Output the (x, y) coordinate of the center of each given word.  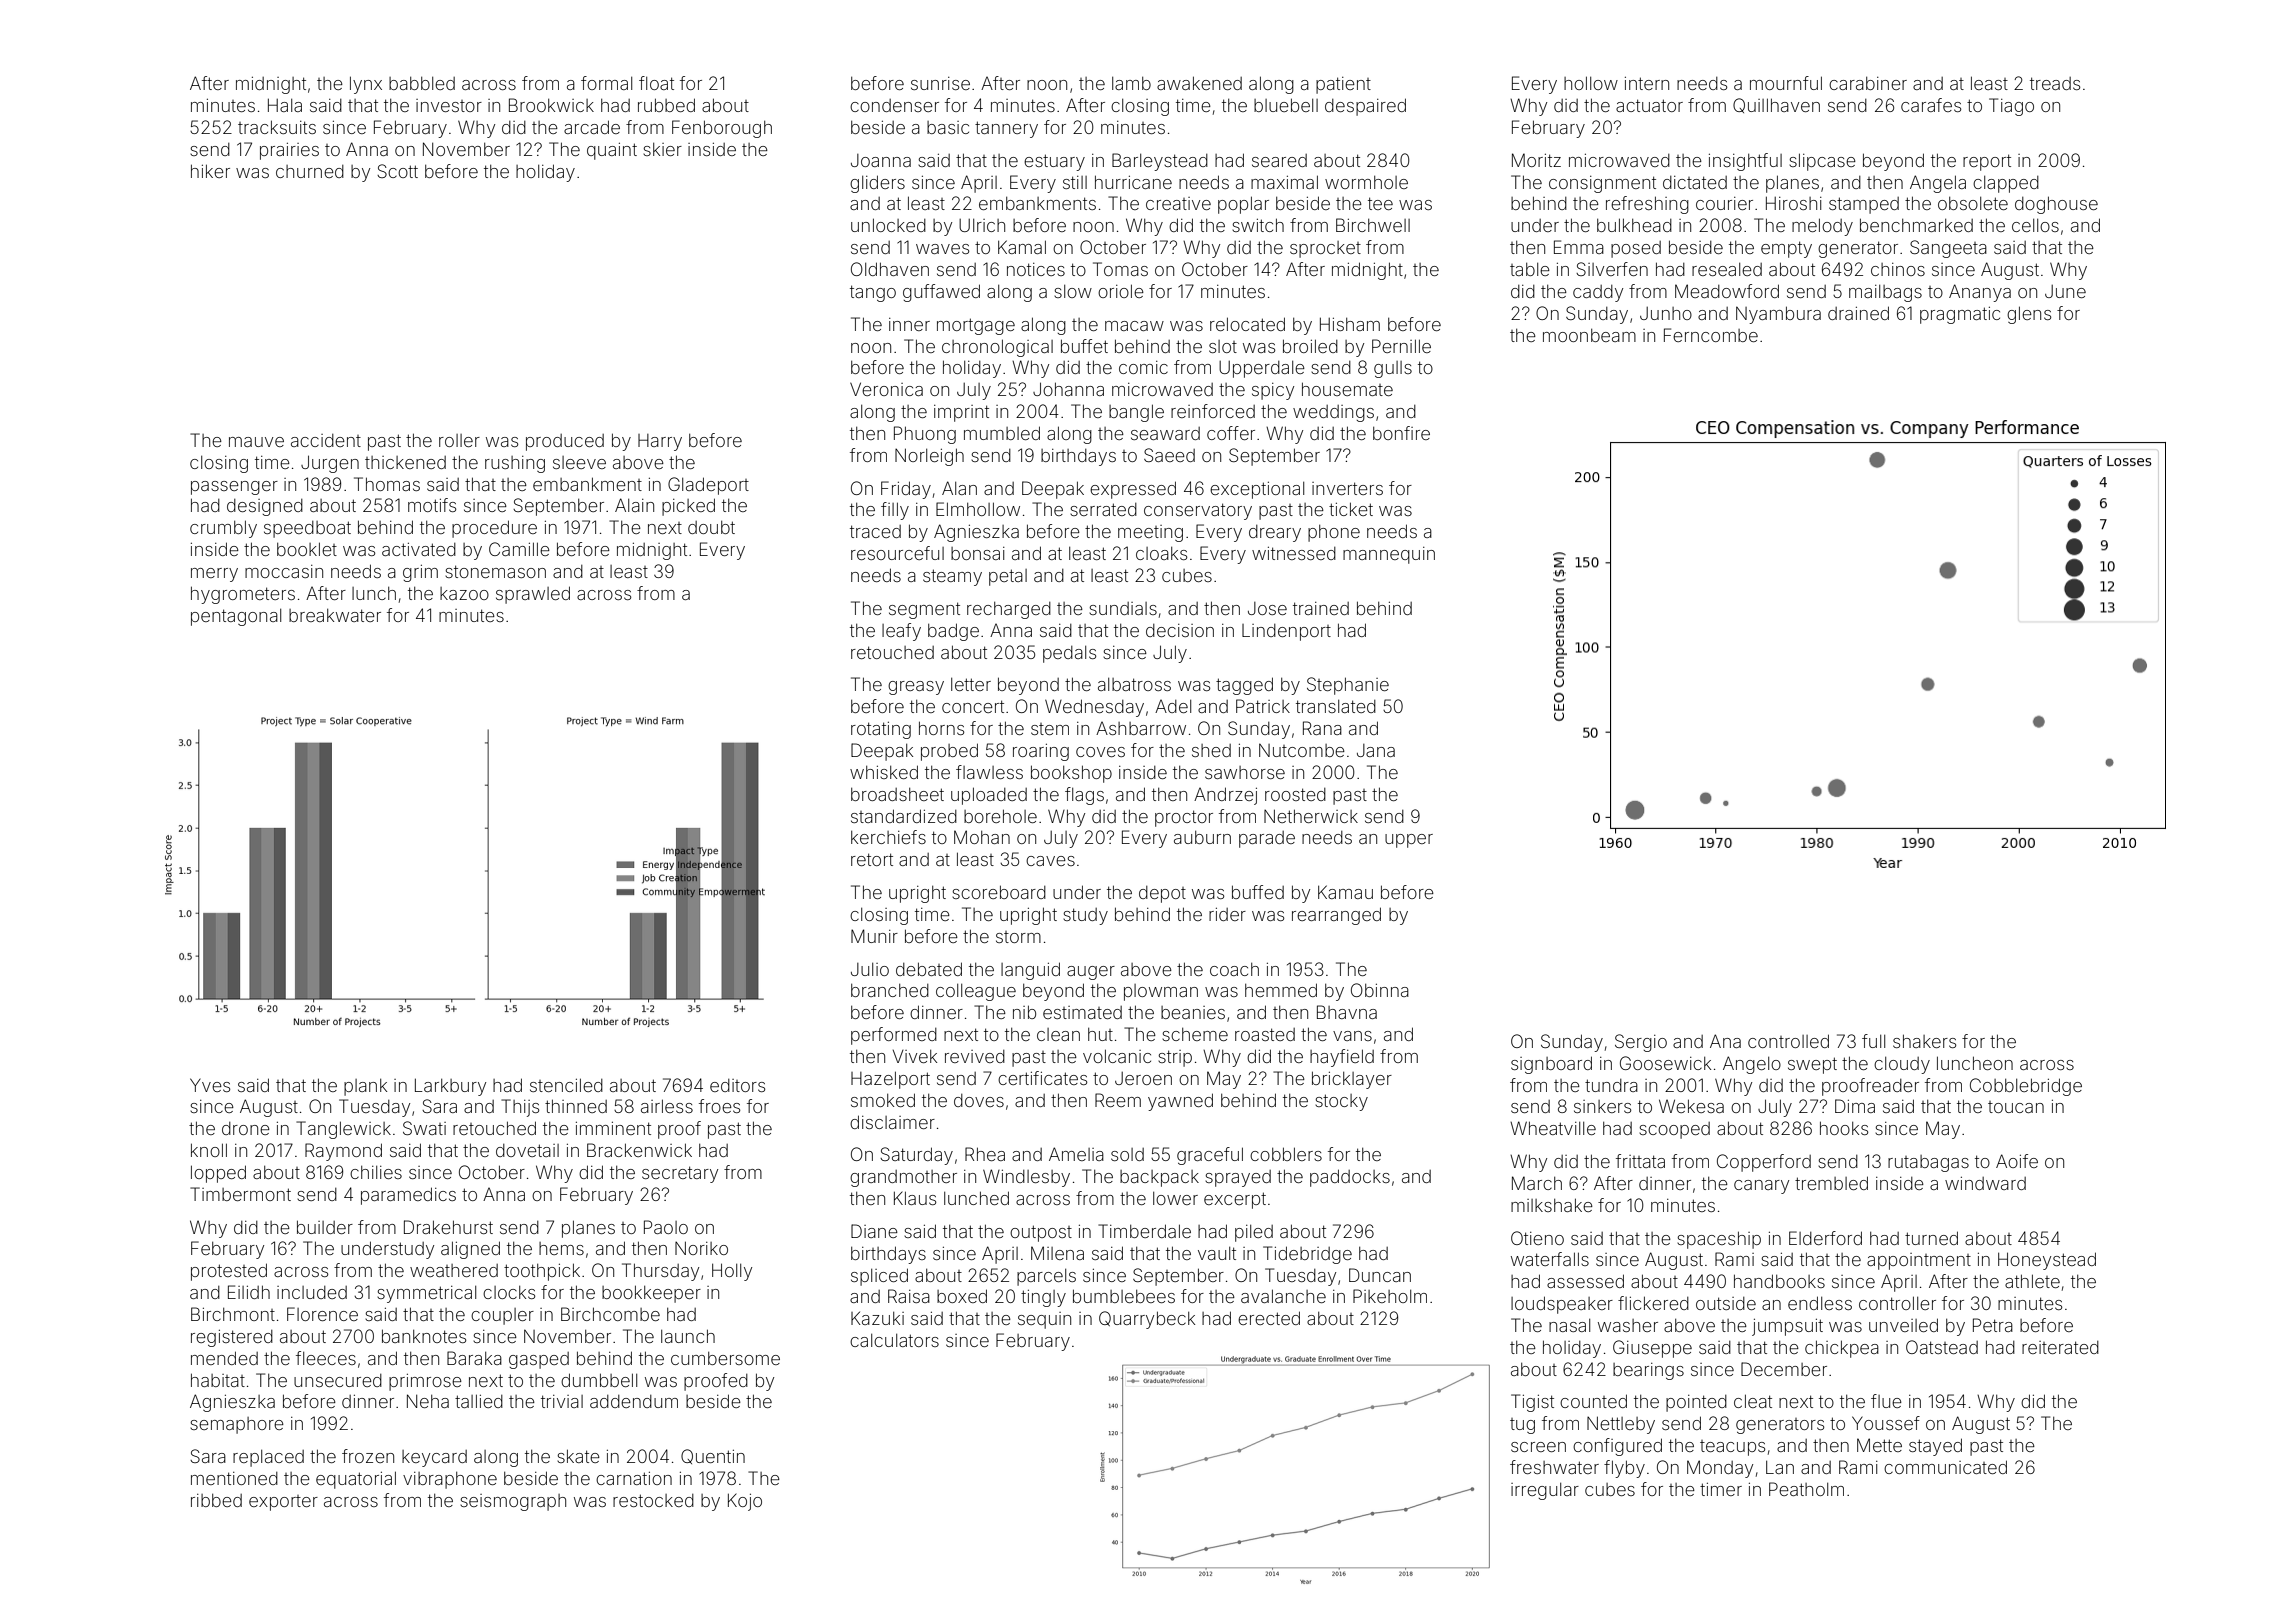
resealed (1727, 269)
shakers (1924, 1041)
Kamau (1345, 892)
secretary (680, 1174)
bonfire (1401, 433)
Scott (397, 171)
